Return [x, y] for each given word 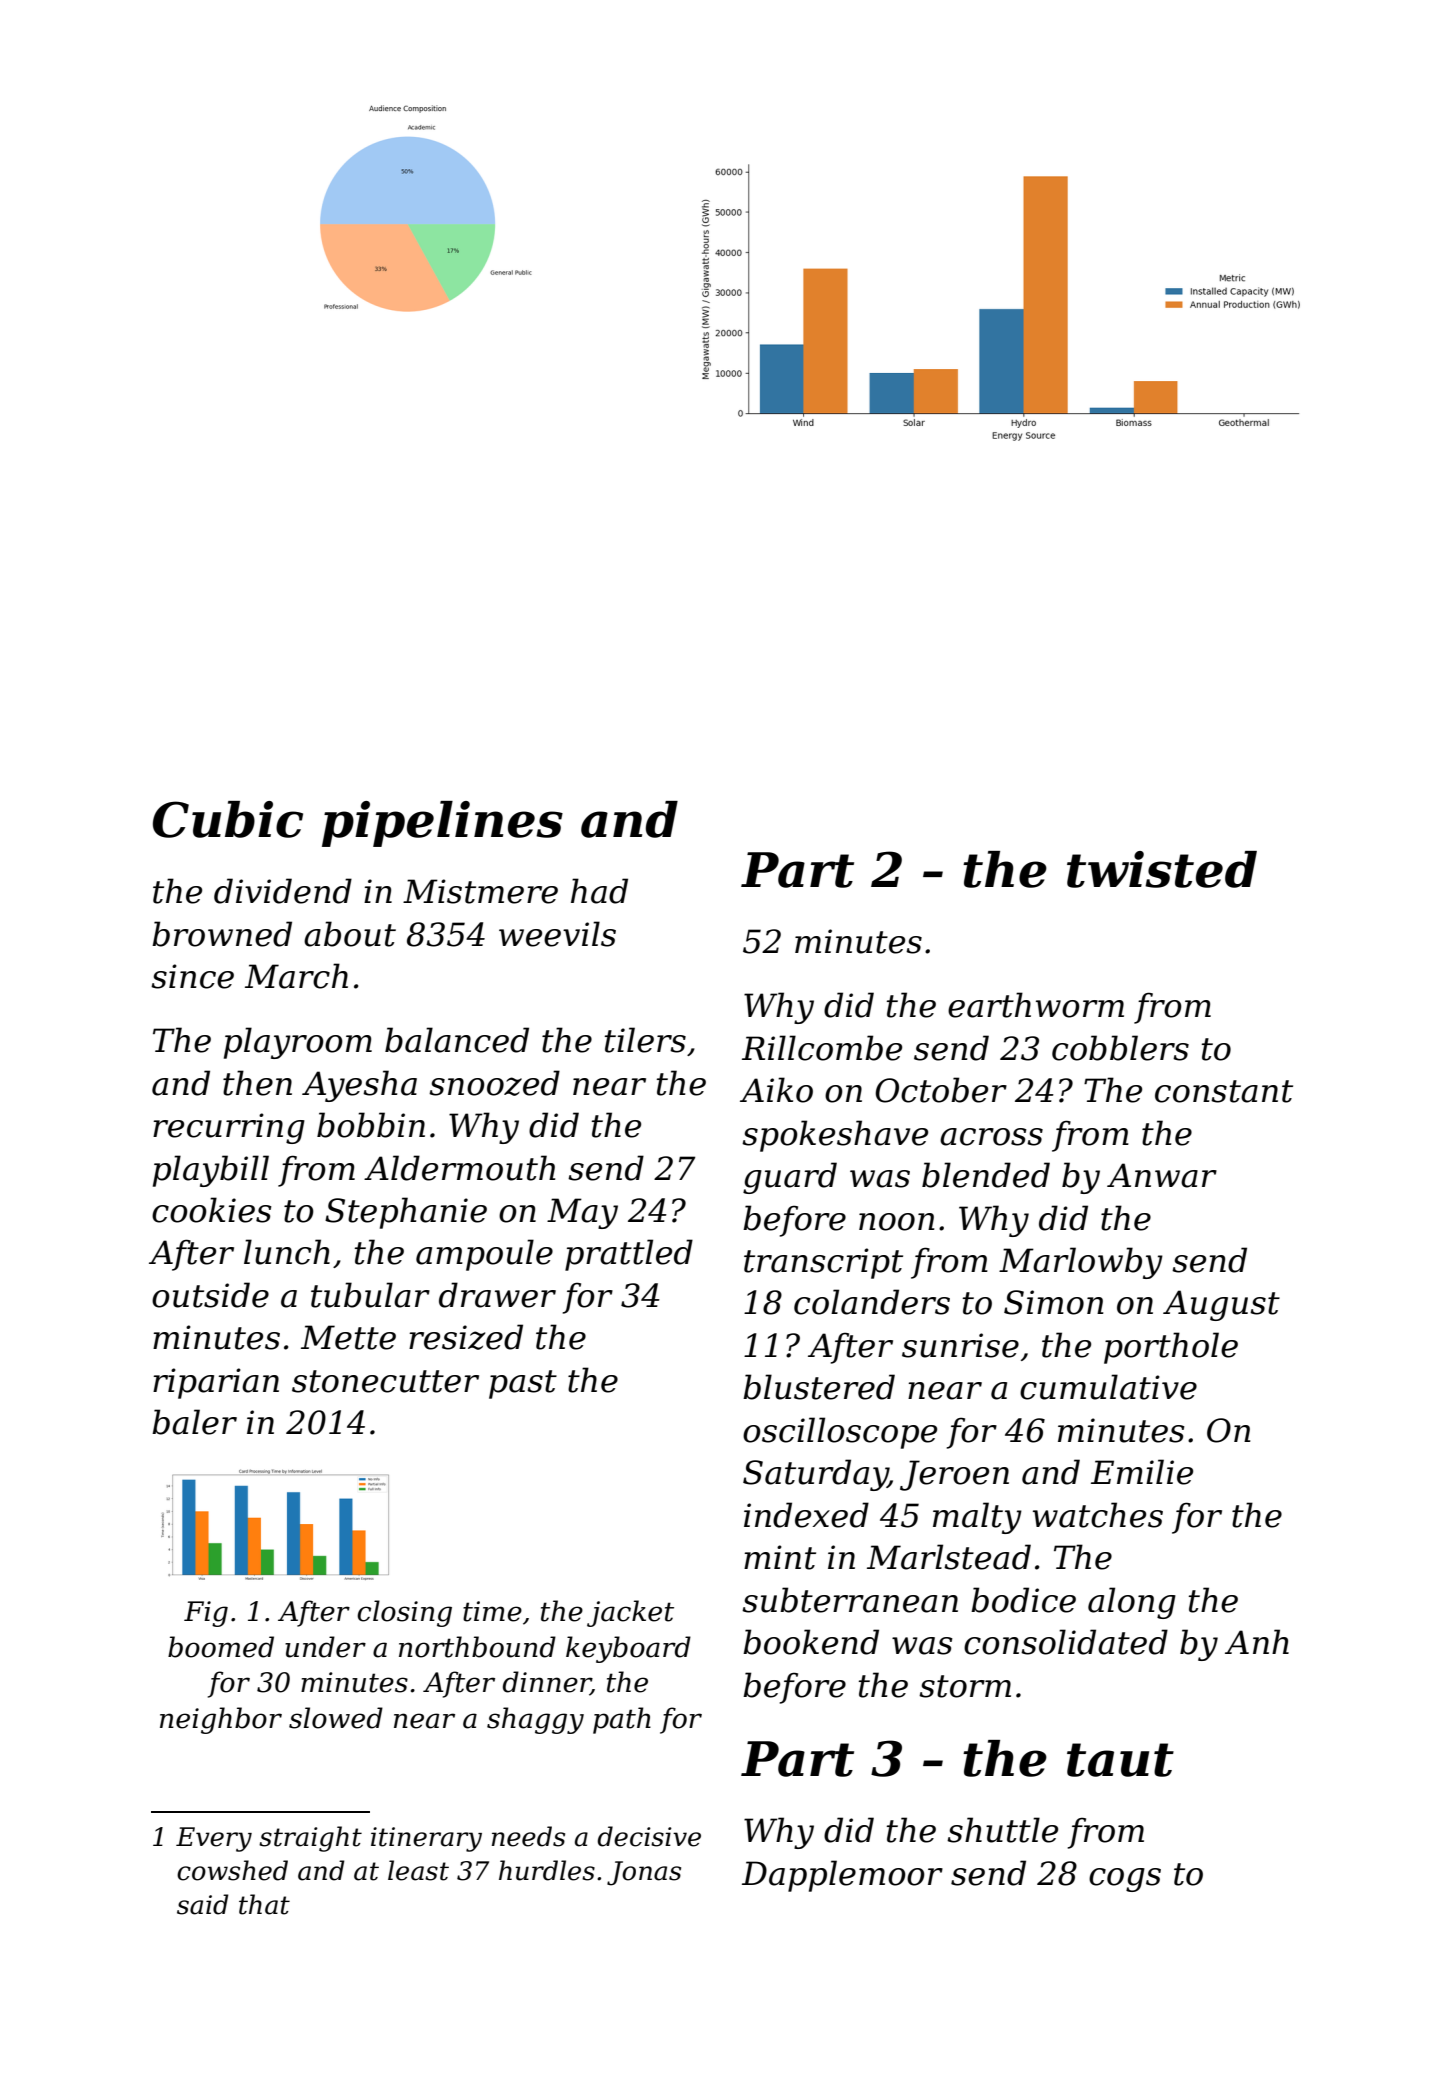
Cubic [228, 819]
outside [210, 1295]
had [599, 891]
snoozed [494, 1083]
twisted [1162, 869]
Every [214, 1839]
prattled [629, 1255]
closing [404, 1613]
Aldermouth [459, 1168]
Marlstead [949, 1557]
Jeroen [954, 1475]
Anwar [1162, 1175]
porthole [1171, 1348]
